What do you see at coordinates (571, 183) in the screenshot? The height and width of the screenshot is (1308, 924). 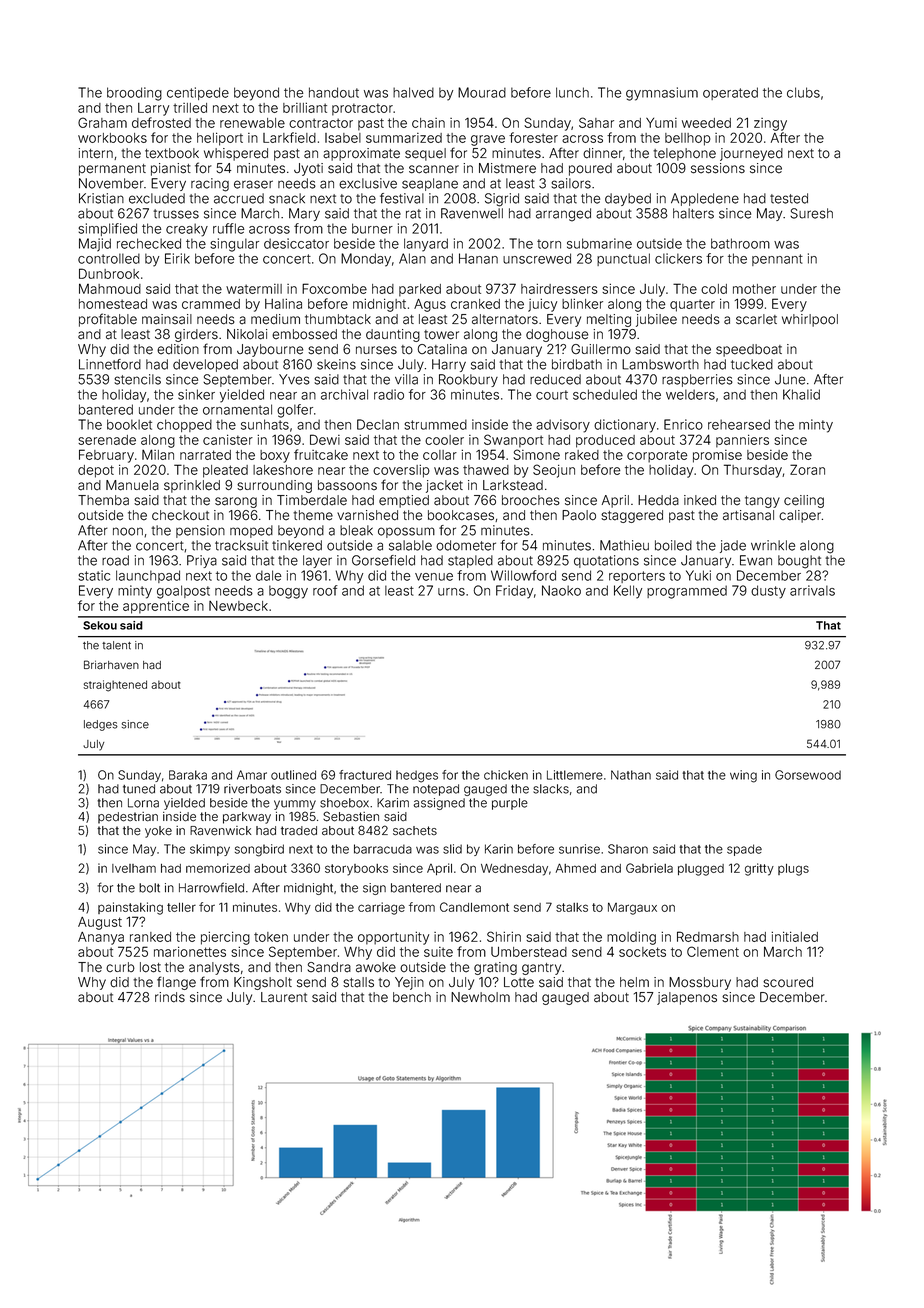 I see `sailors` at bounding box center [571, 183].
